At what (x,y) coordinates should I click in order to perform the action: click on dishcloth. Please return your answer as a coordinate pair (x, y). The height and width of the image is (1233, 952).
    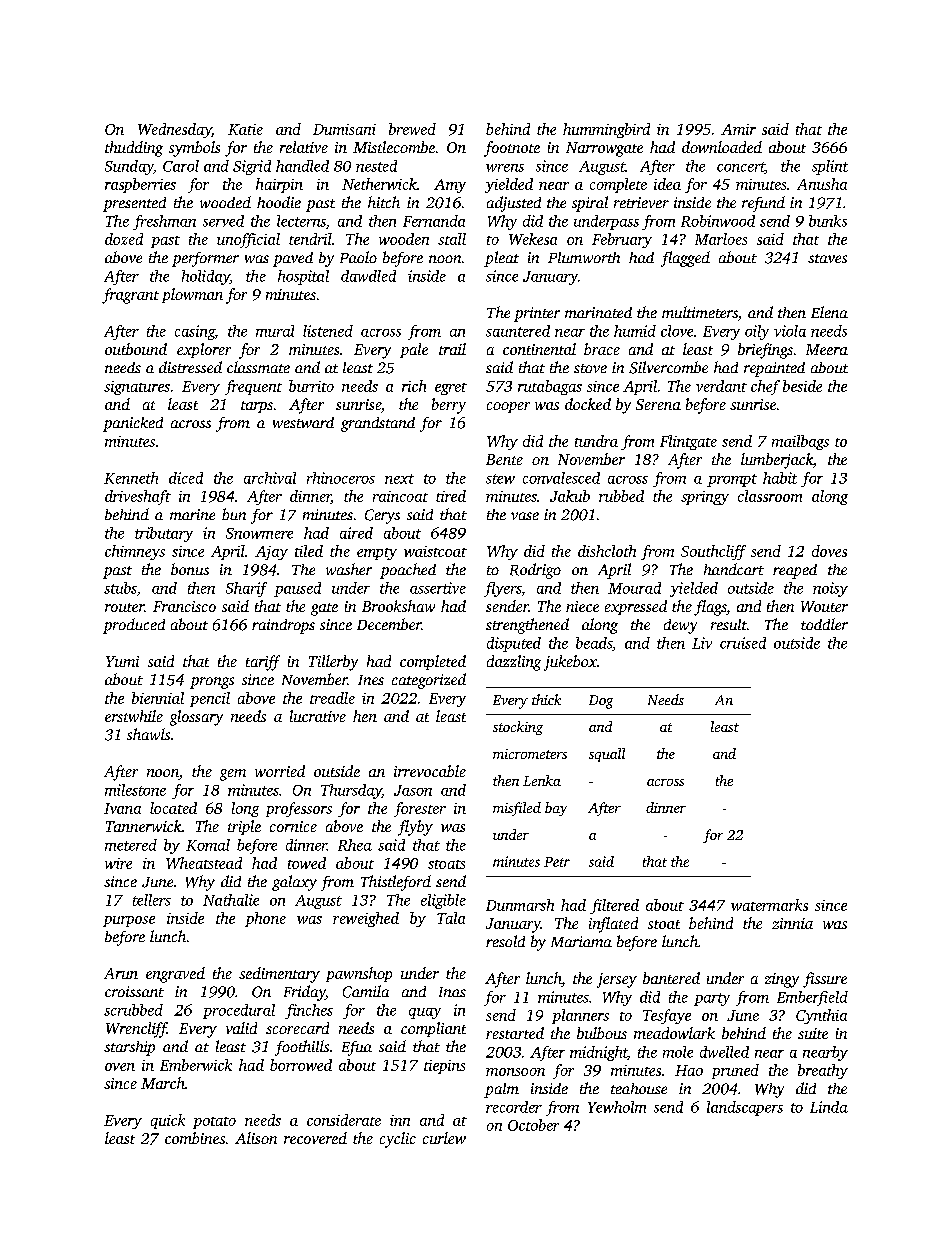
    Looking at the image, I should click on (607, 551).
